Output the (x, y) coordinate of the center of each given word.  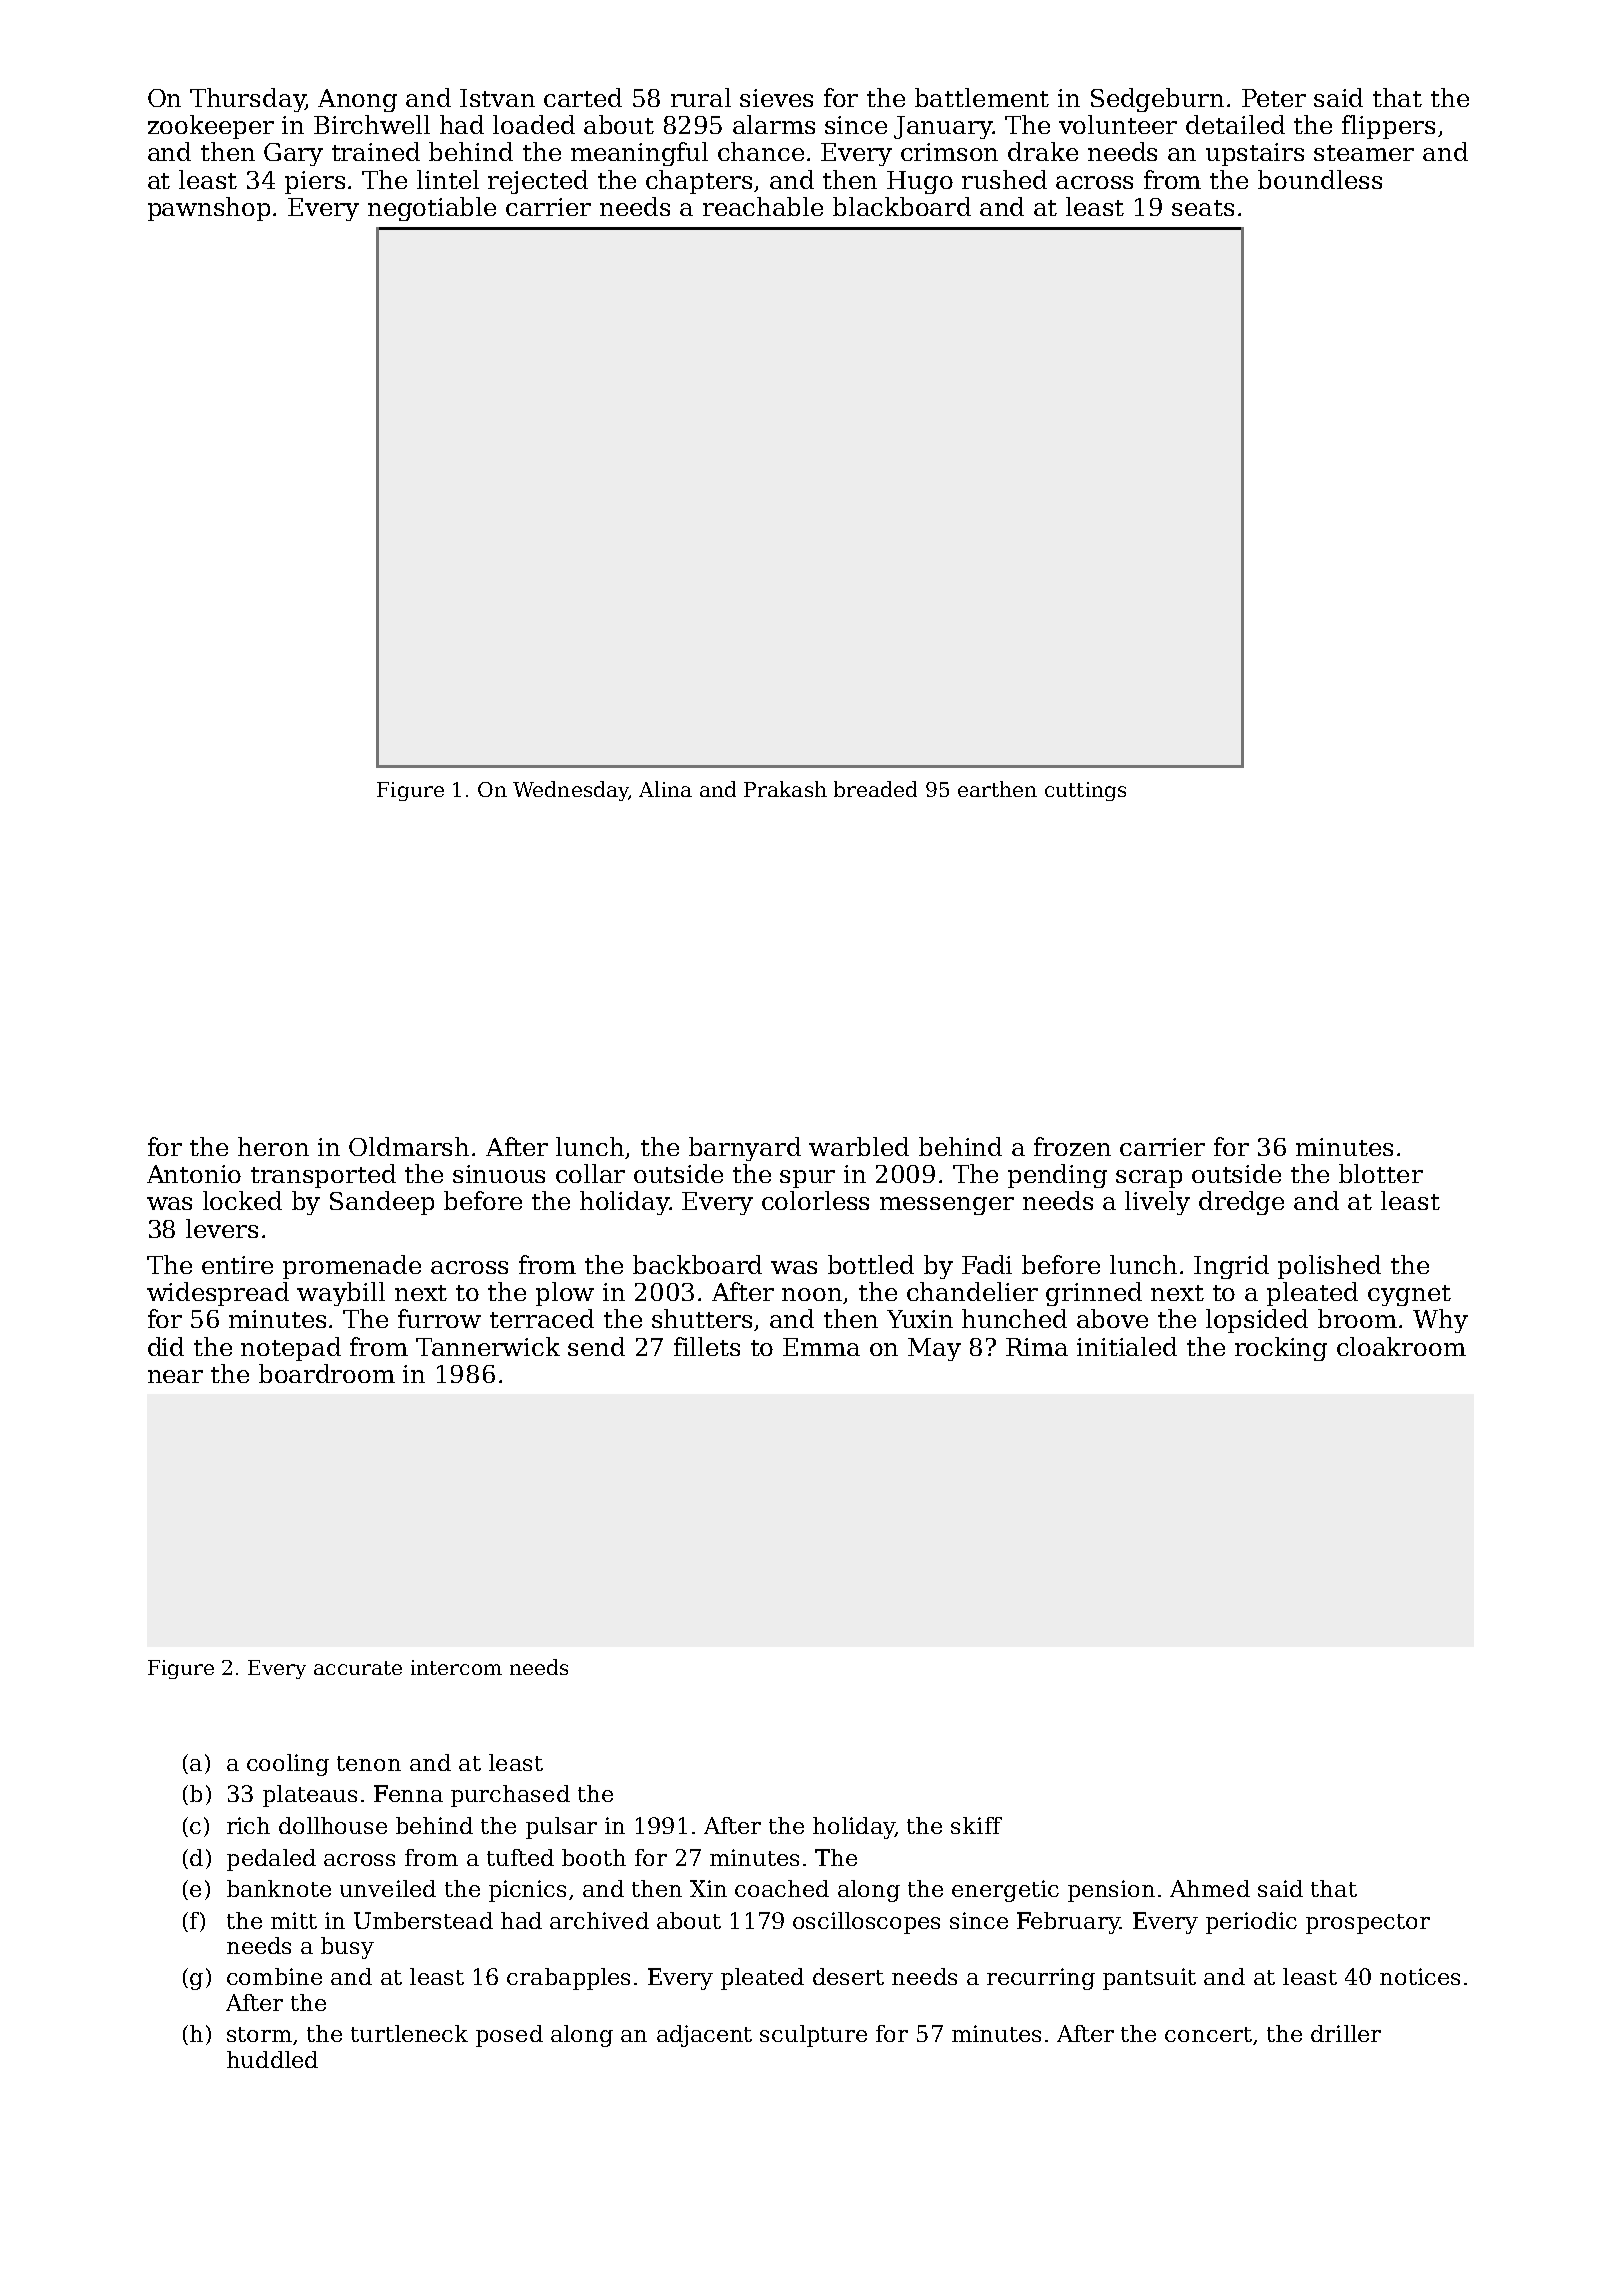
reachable (763, 206)
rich (248, 1825)
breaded (875, 789)
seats (1203, 208)
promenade (352, 1267)
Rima (1037, 1347)
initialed (1127, 1346)
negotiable (432, 209)
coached (782, 1888)
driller (1346, 2033)
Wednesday (571, 791)
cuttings (1085, 791)
